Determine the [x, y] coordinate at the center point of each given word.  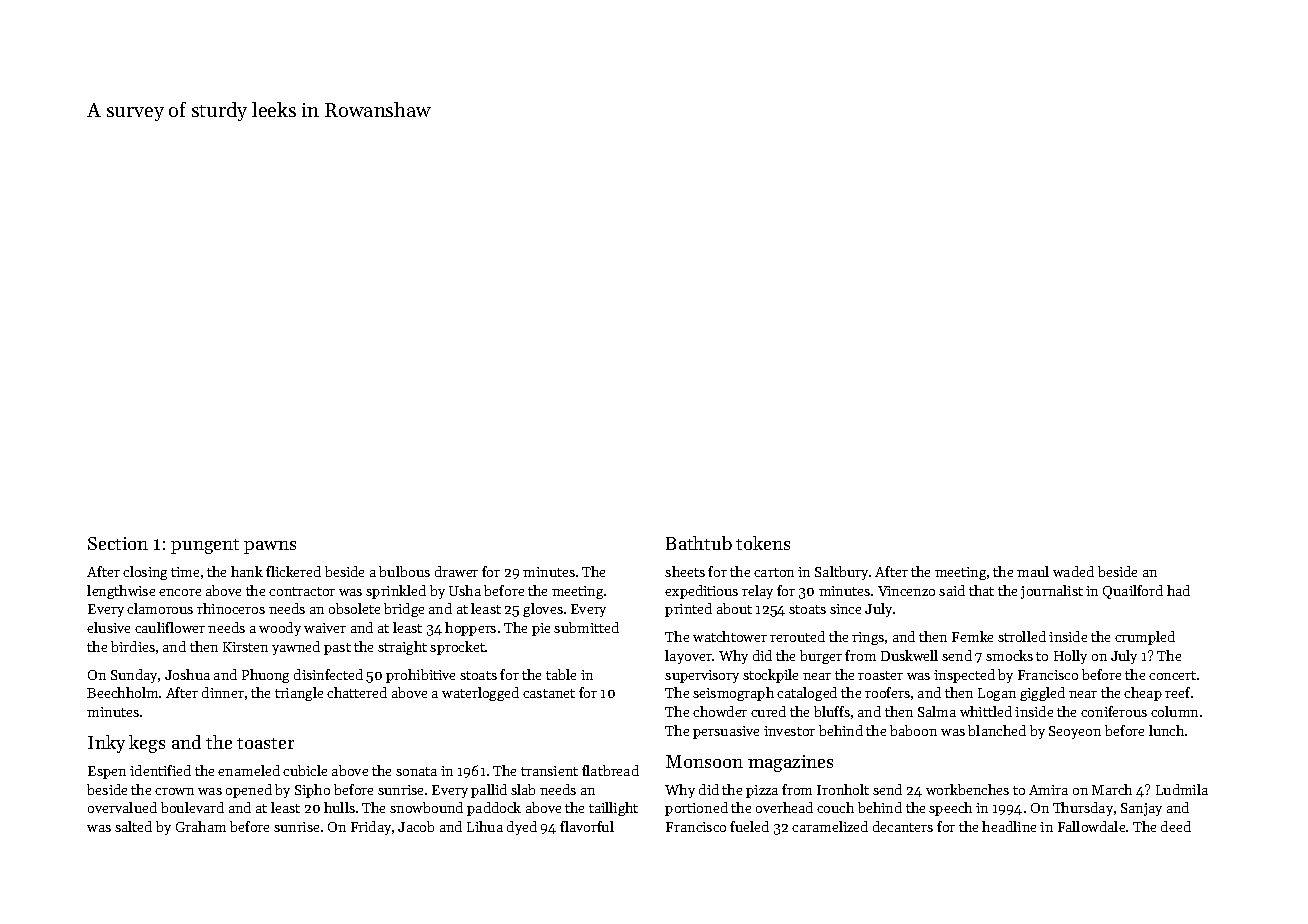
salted [133, 826]
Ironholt [843, 789]
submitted [586, 627]
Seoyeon [1075, 732]
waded [1073, 571]
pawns [270, 547]
